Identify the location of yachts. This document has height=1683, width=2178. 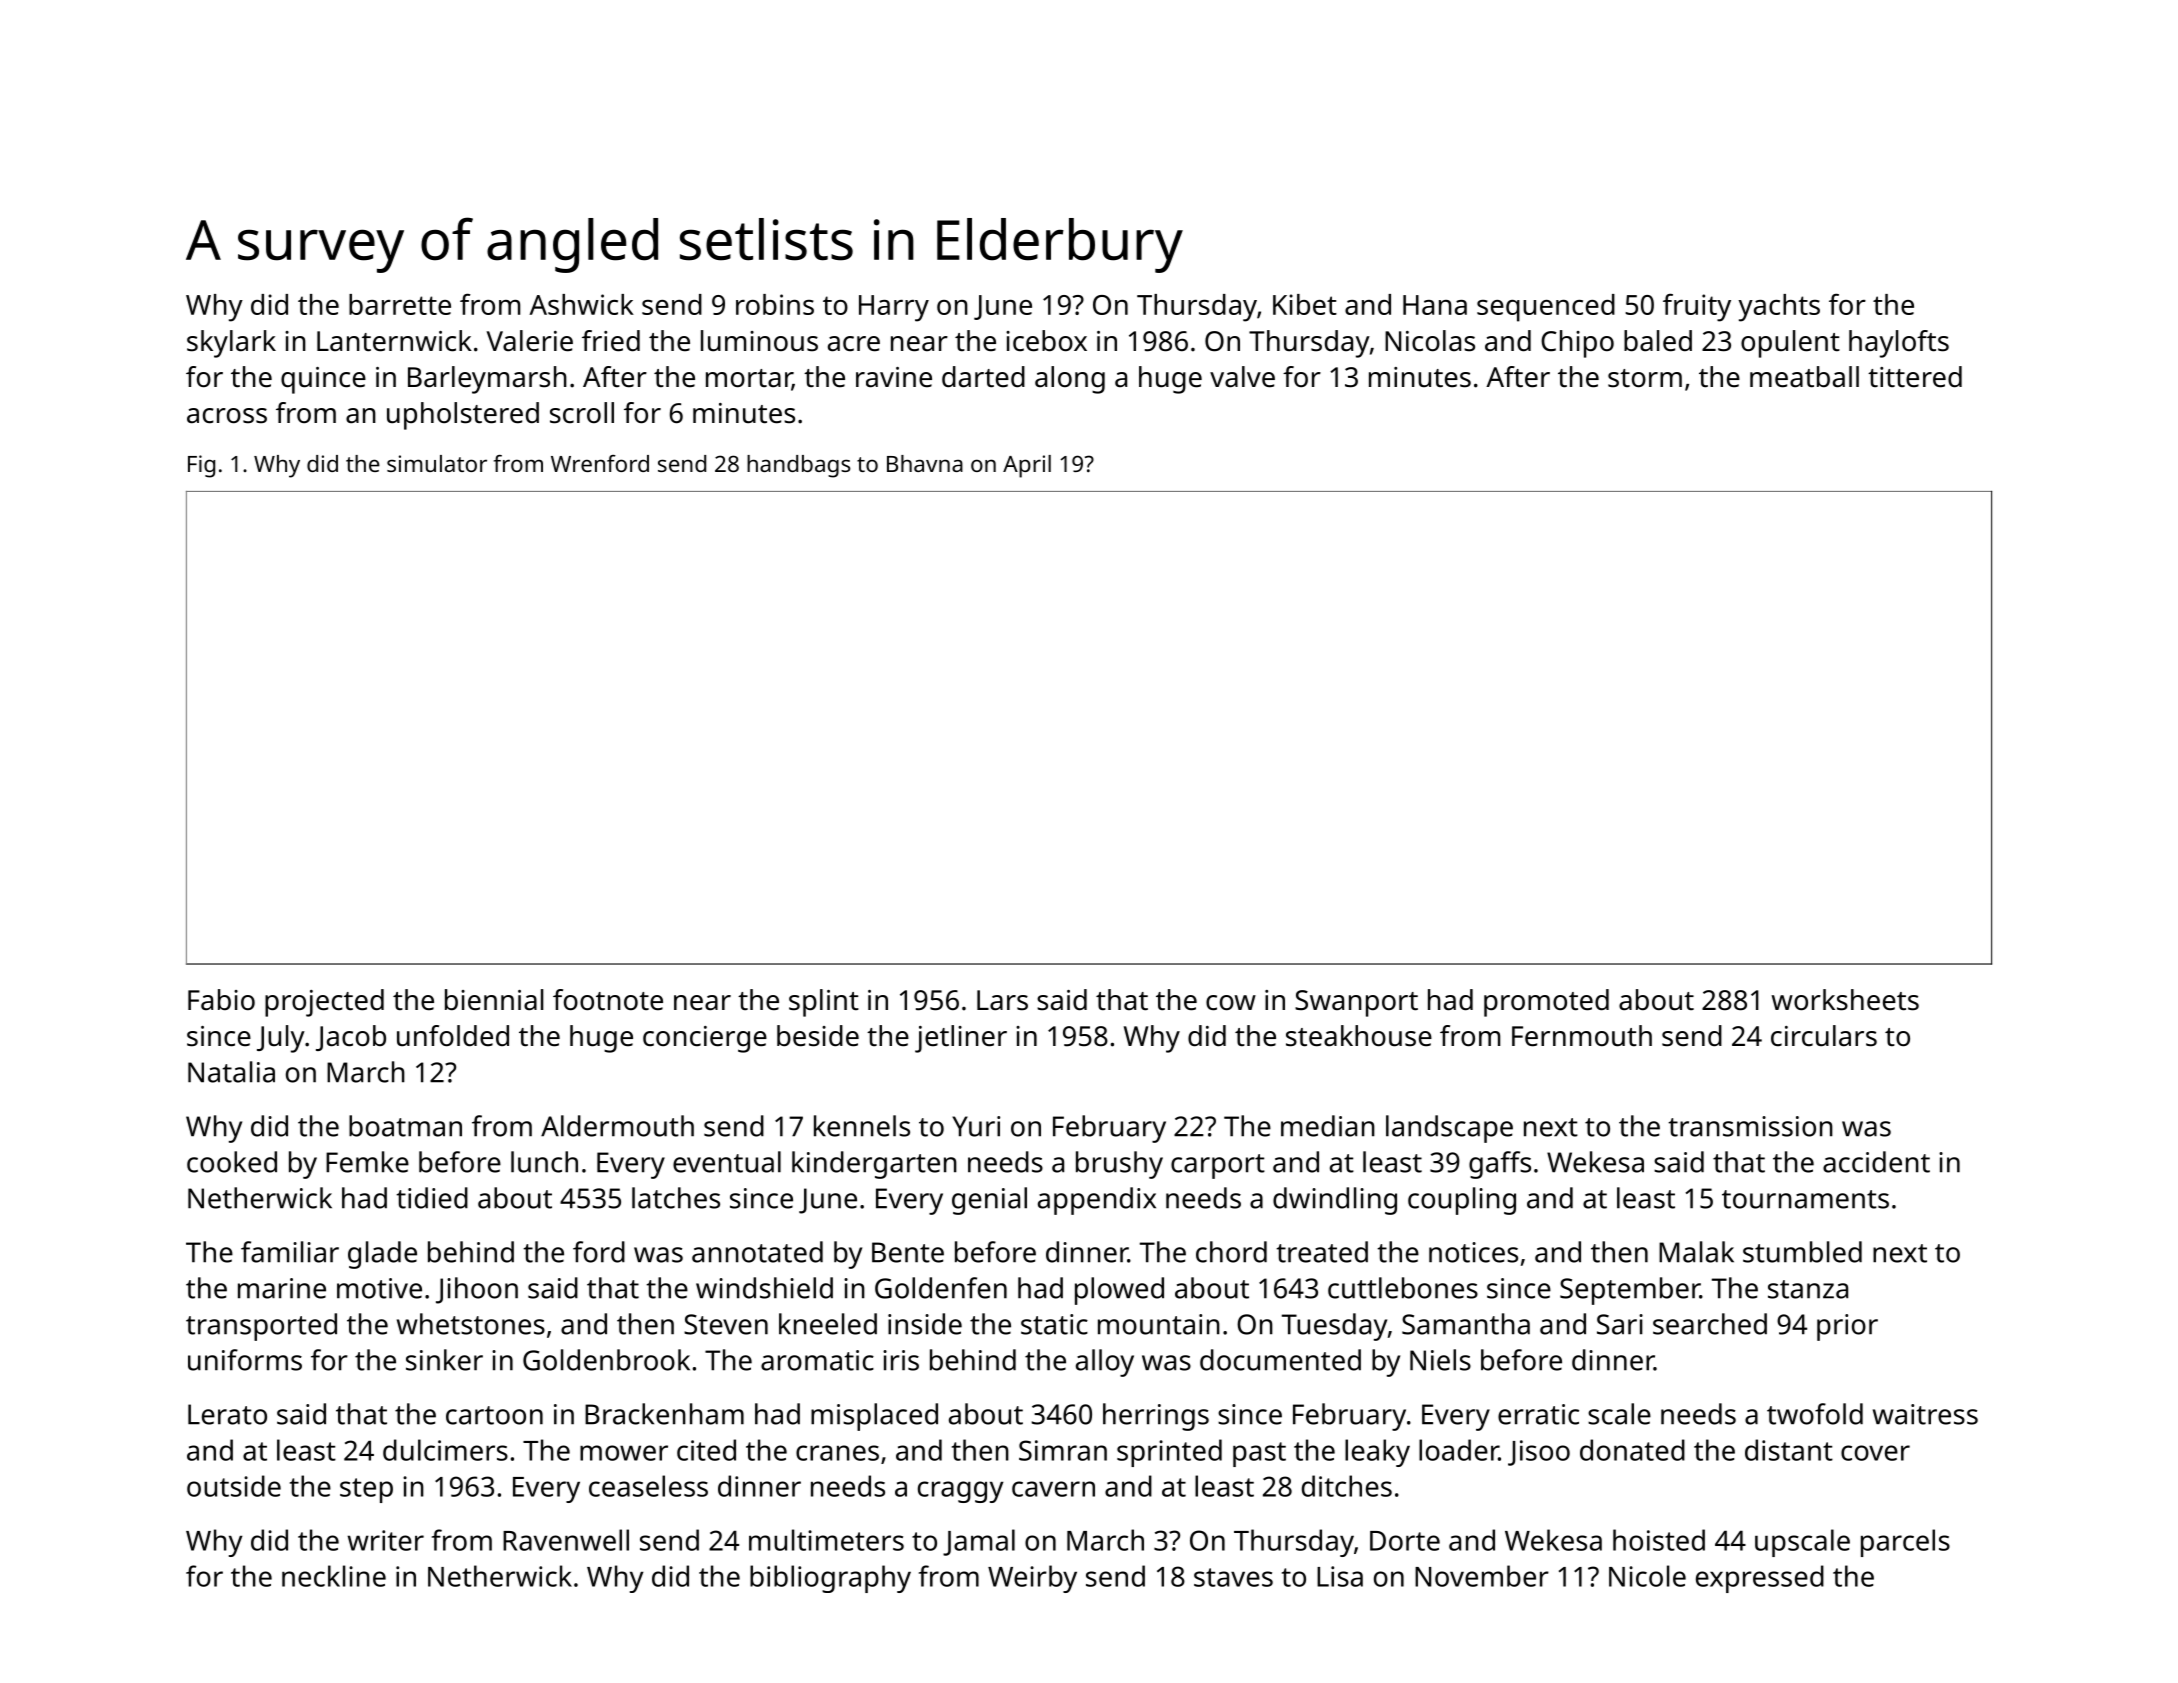
(1779, 308).
